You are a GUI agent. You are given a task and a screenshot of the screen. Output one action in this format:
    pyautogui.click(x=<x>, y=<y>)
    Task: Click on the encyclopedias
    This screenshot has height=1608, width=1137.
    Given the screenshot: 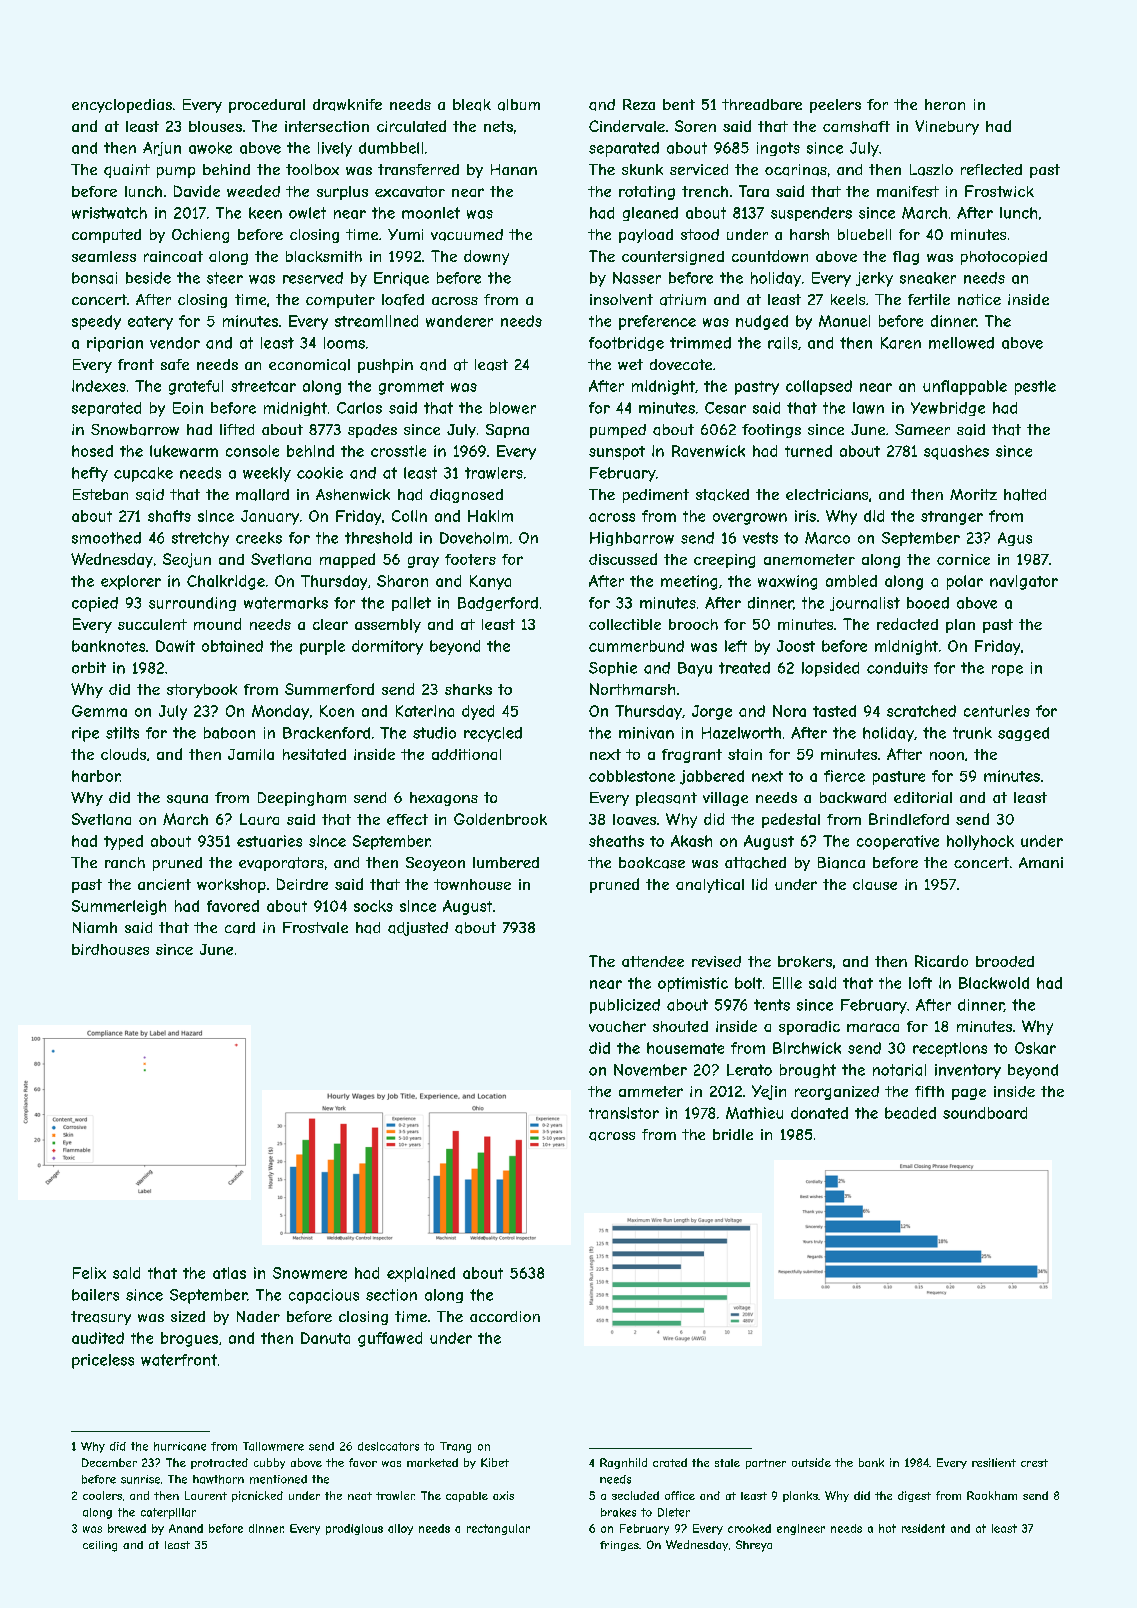 What is the action you would take?
    pyautogui.click(x=122, y=106)
